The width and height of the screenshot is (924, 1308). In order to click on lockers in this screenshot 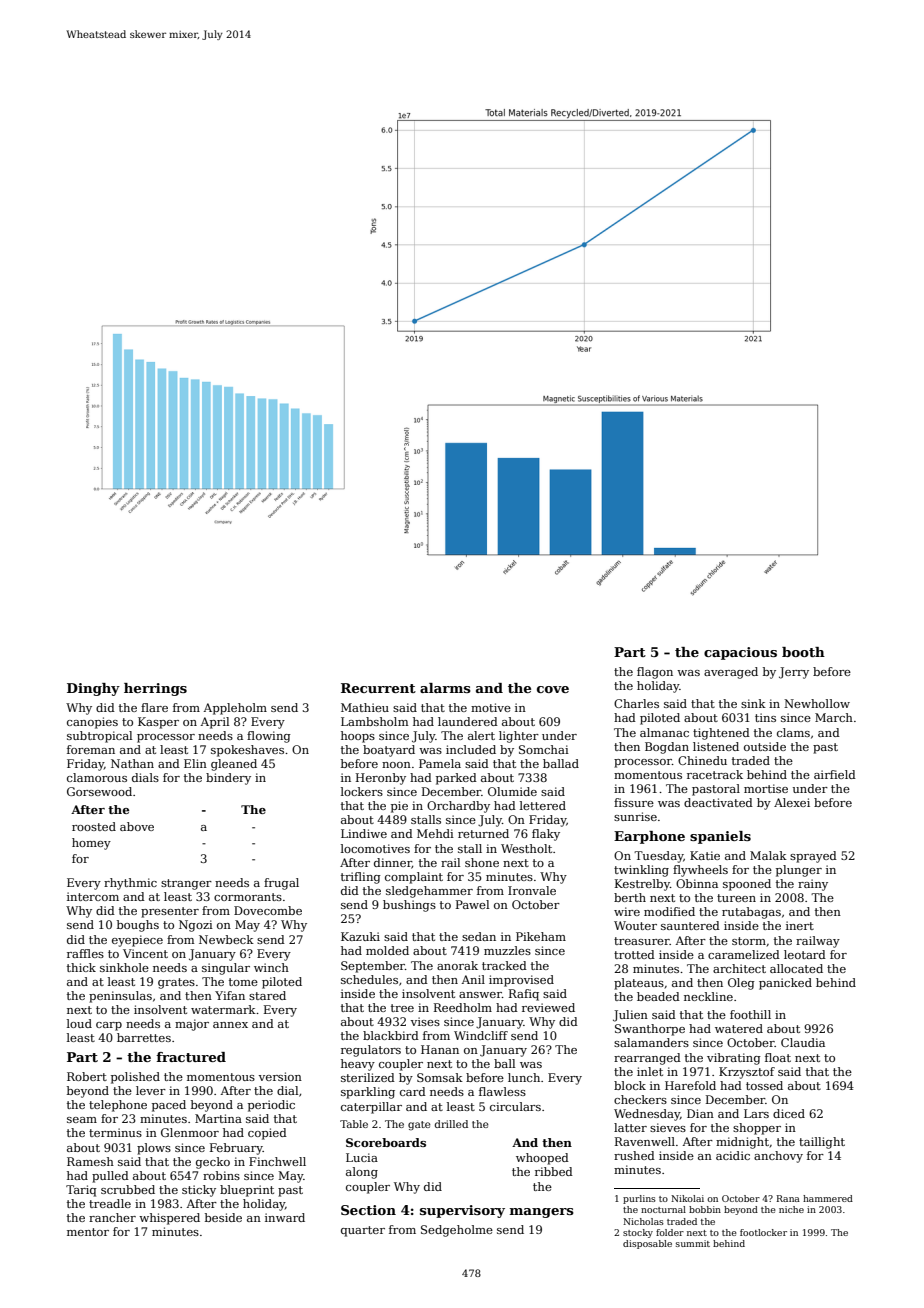, I will do `click(362, 791)`.
